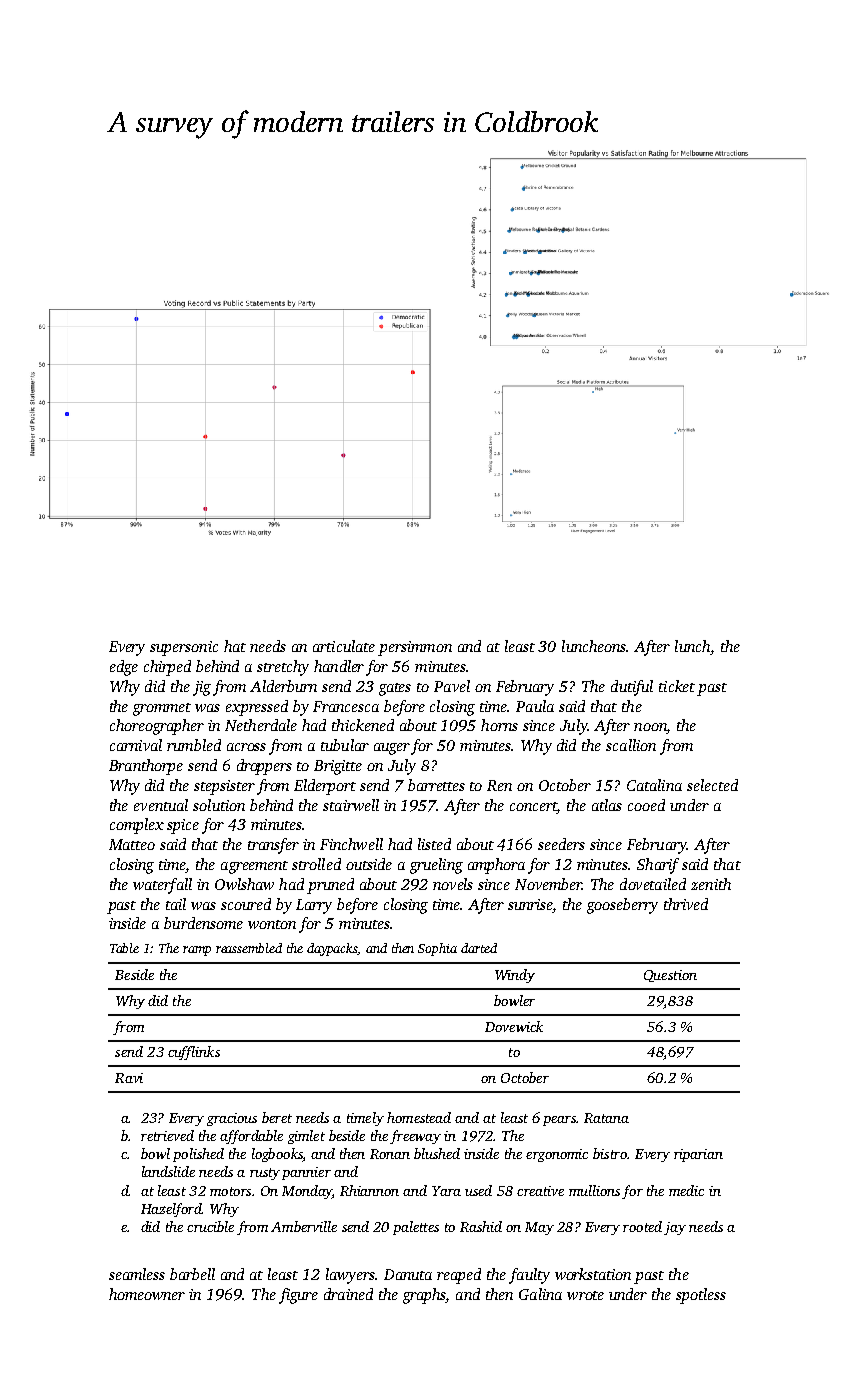 Image resolution: width=849 pixels, height=1400 pixels. I want to click on zenith, so click(711, 884).
